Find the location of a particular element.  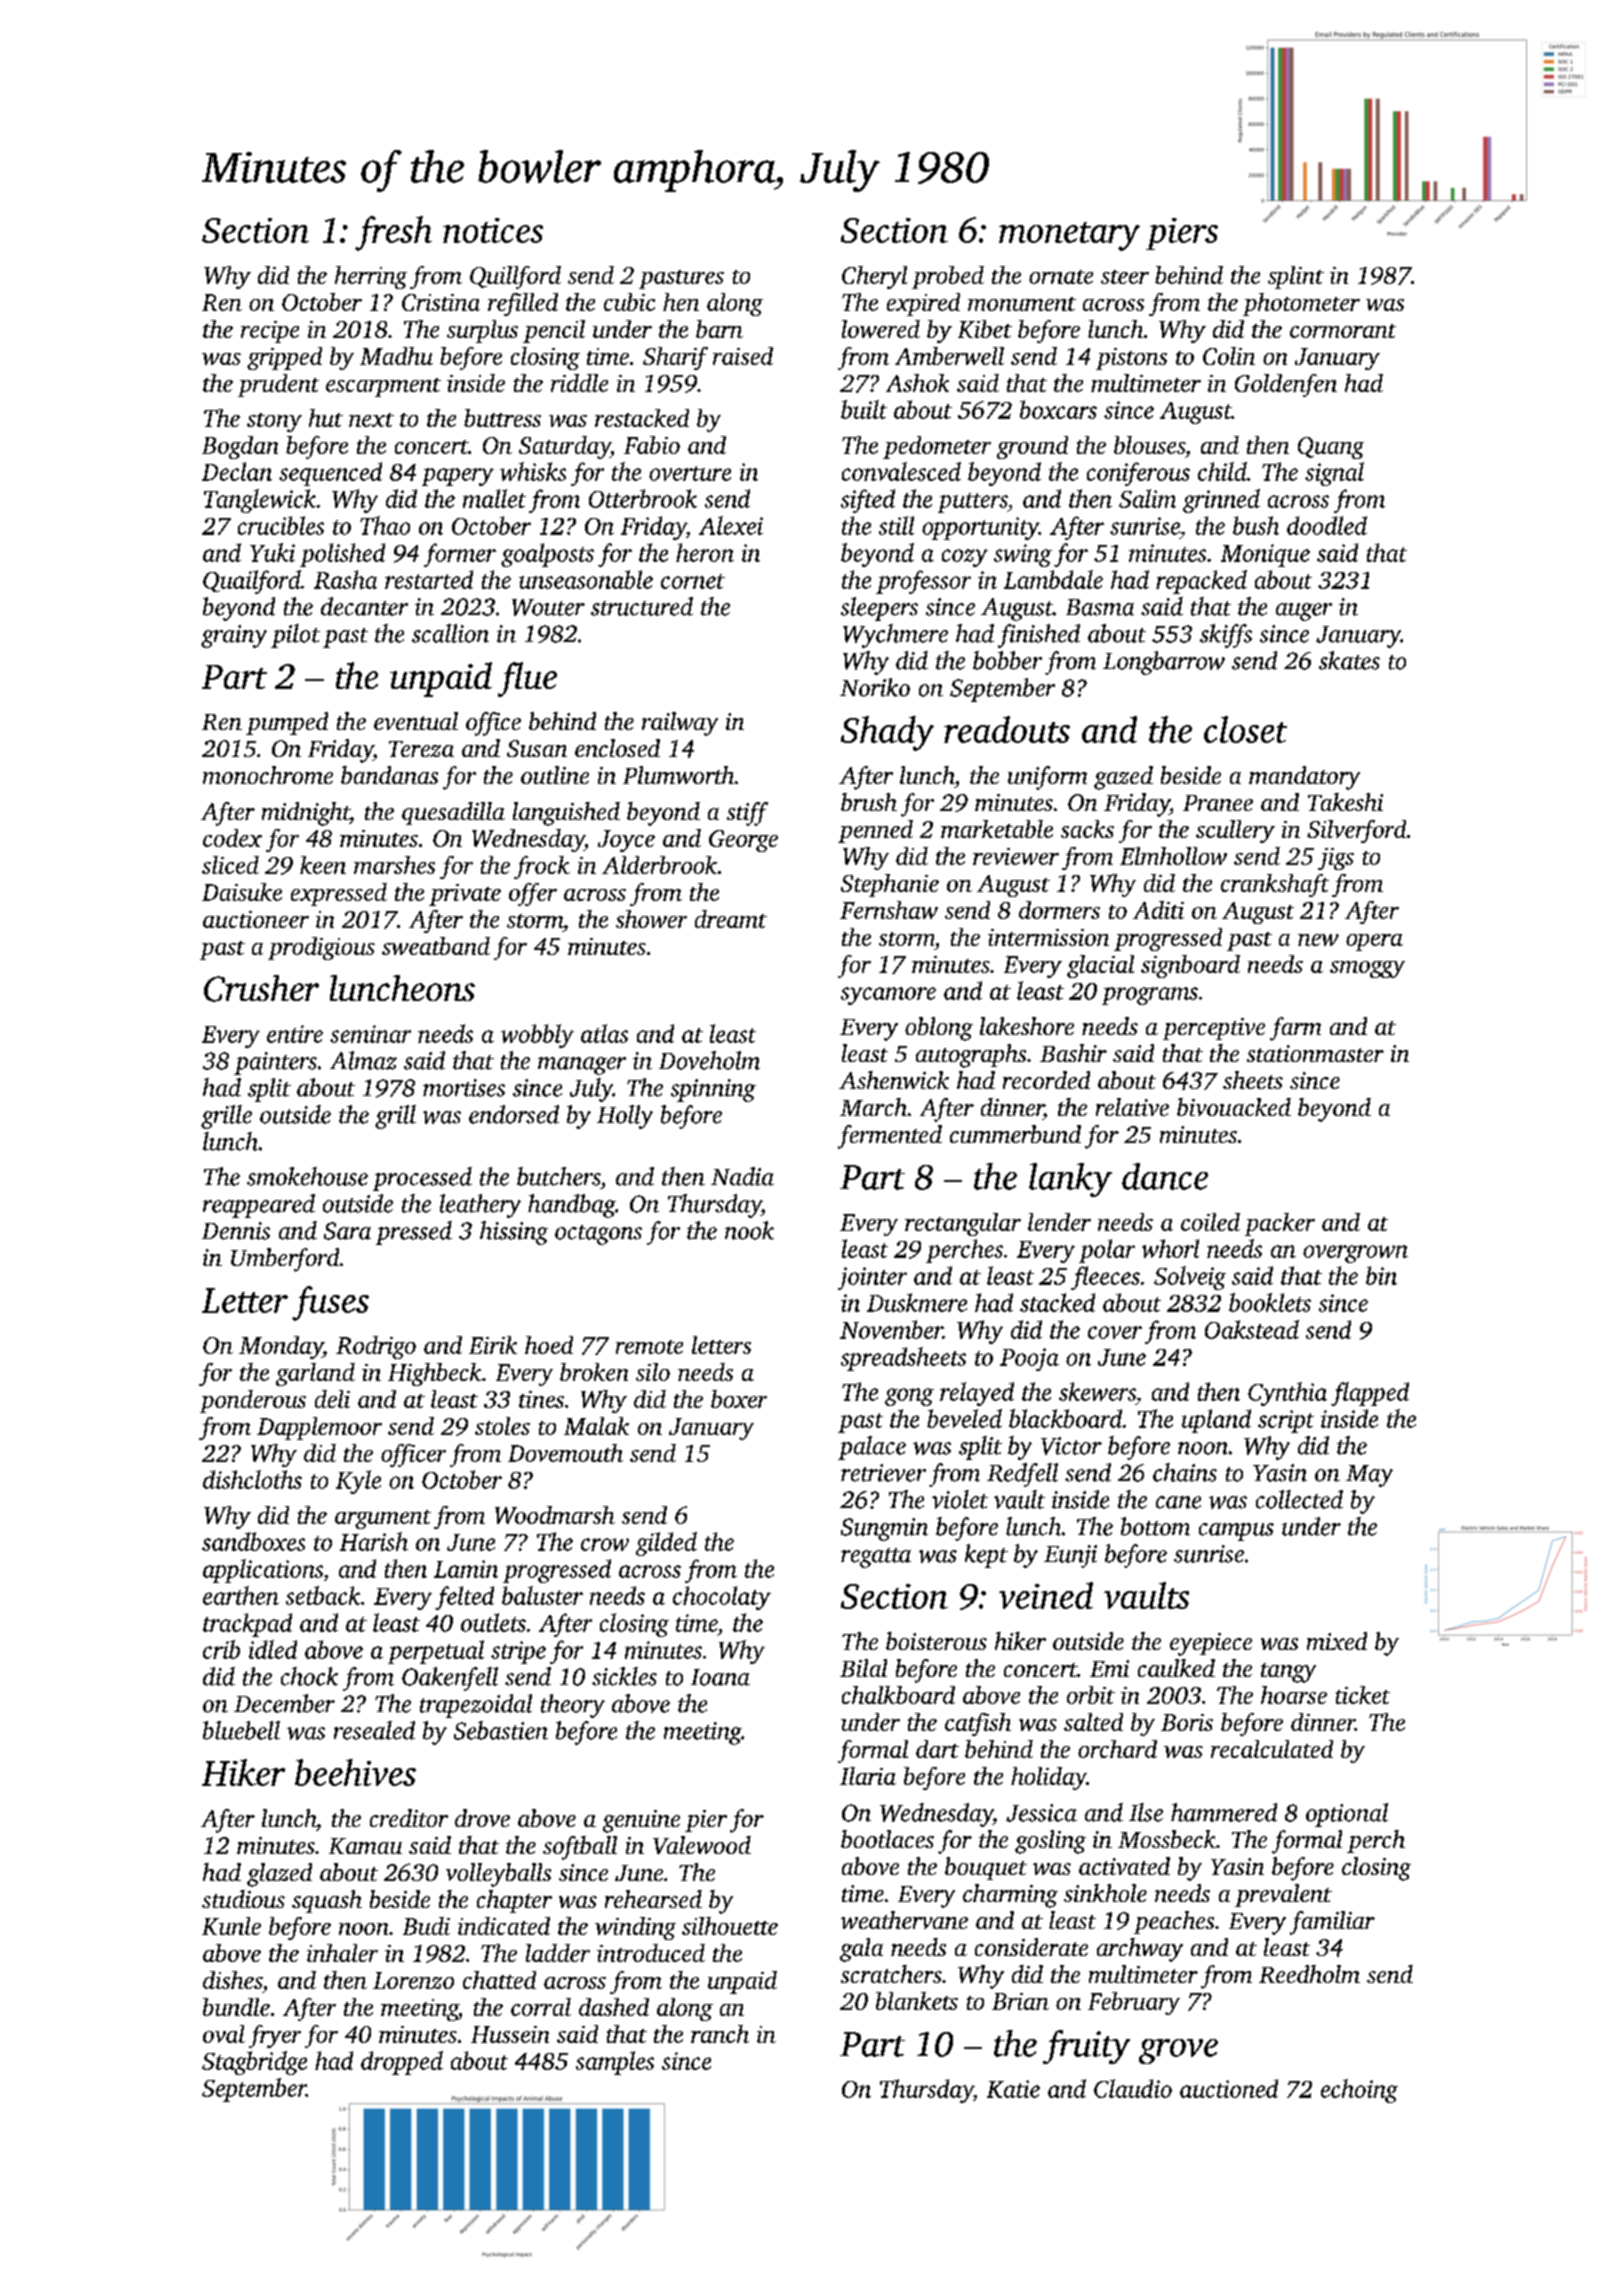

Alderbrook is located at coordinates (659, 865).
